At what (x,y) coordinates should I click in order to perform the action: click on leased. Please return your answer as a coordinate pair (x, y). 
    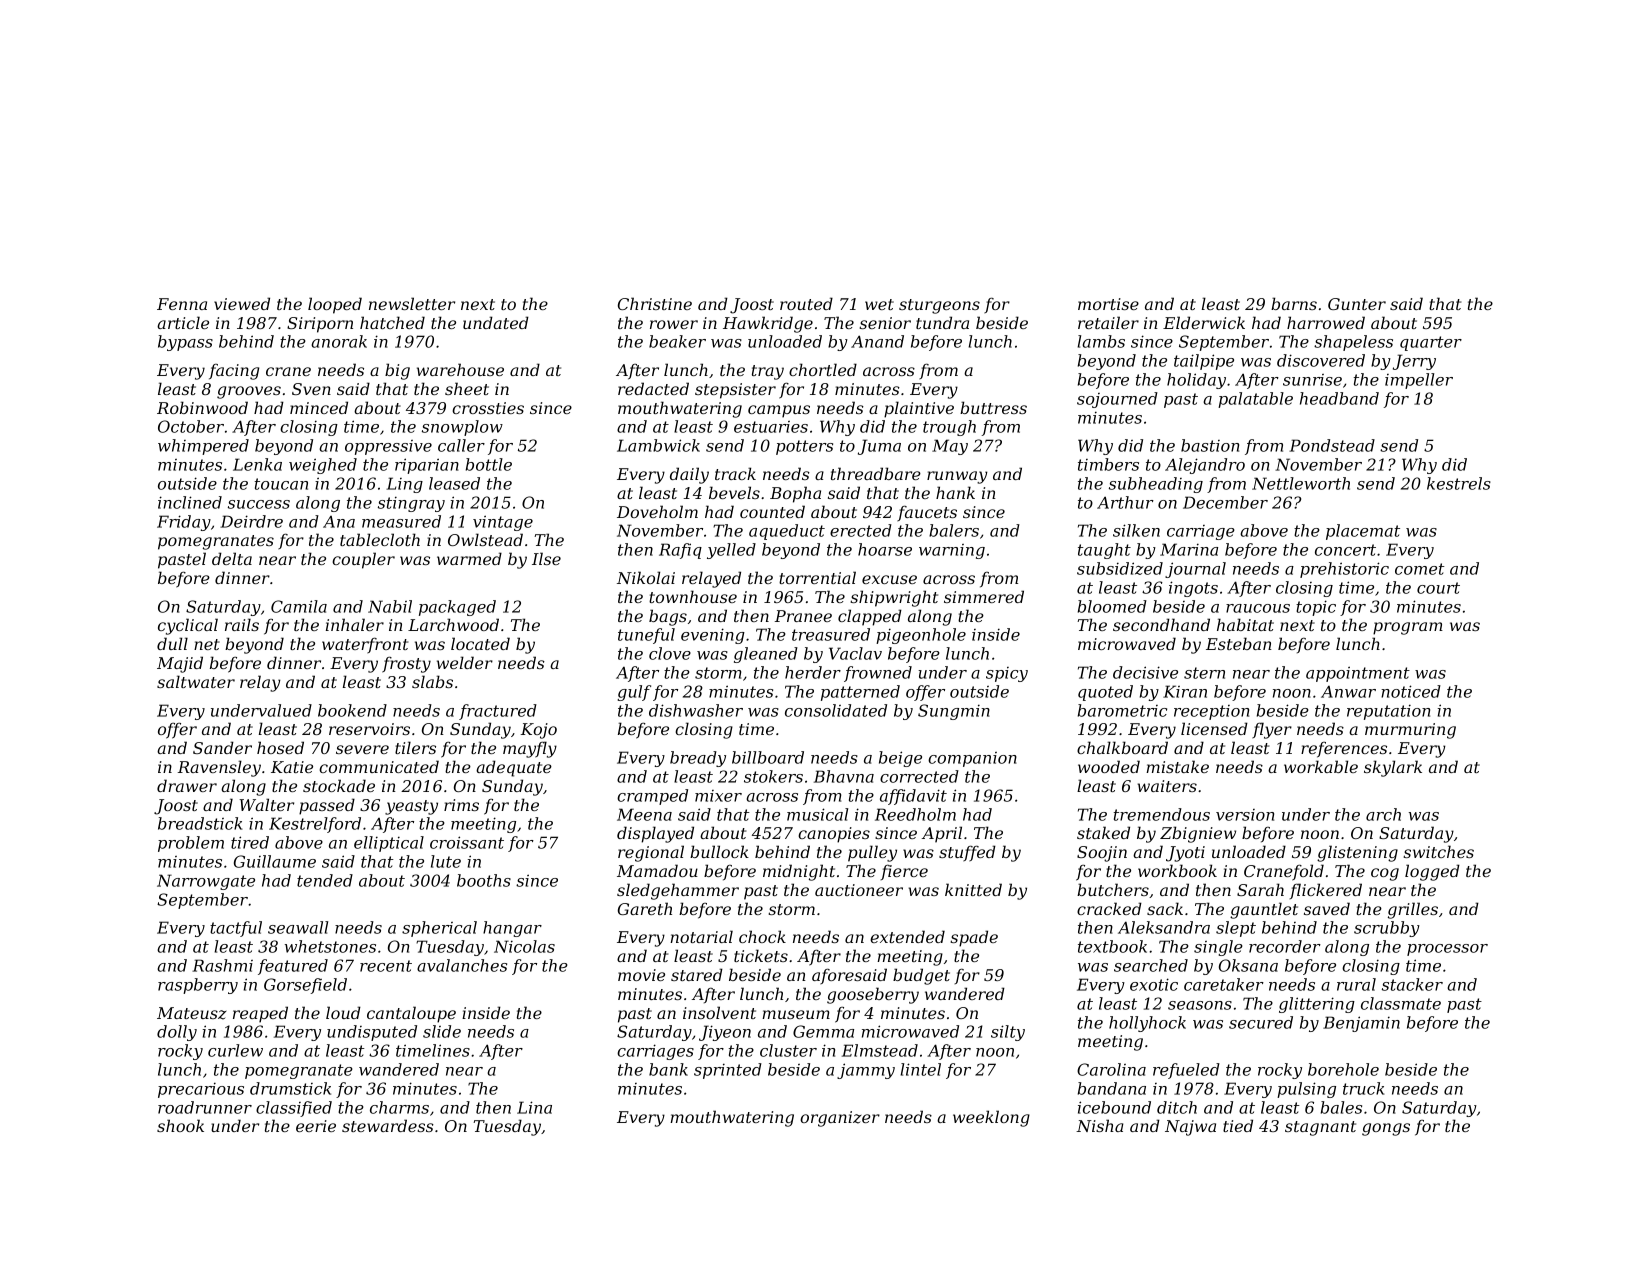
    Looking at the image, I should click on (454, 483).
